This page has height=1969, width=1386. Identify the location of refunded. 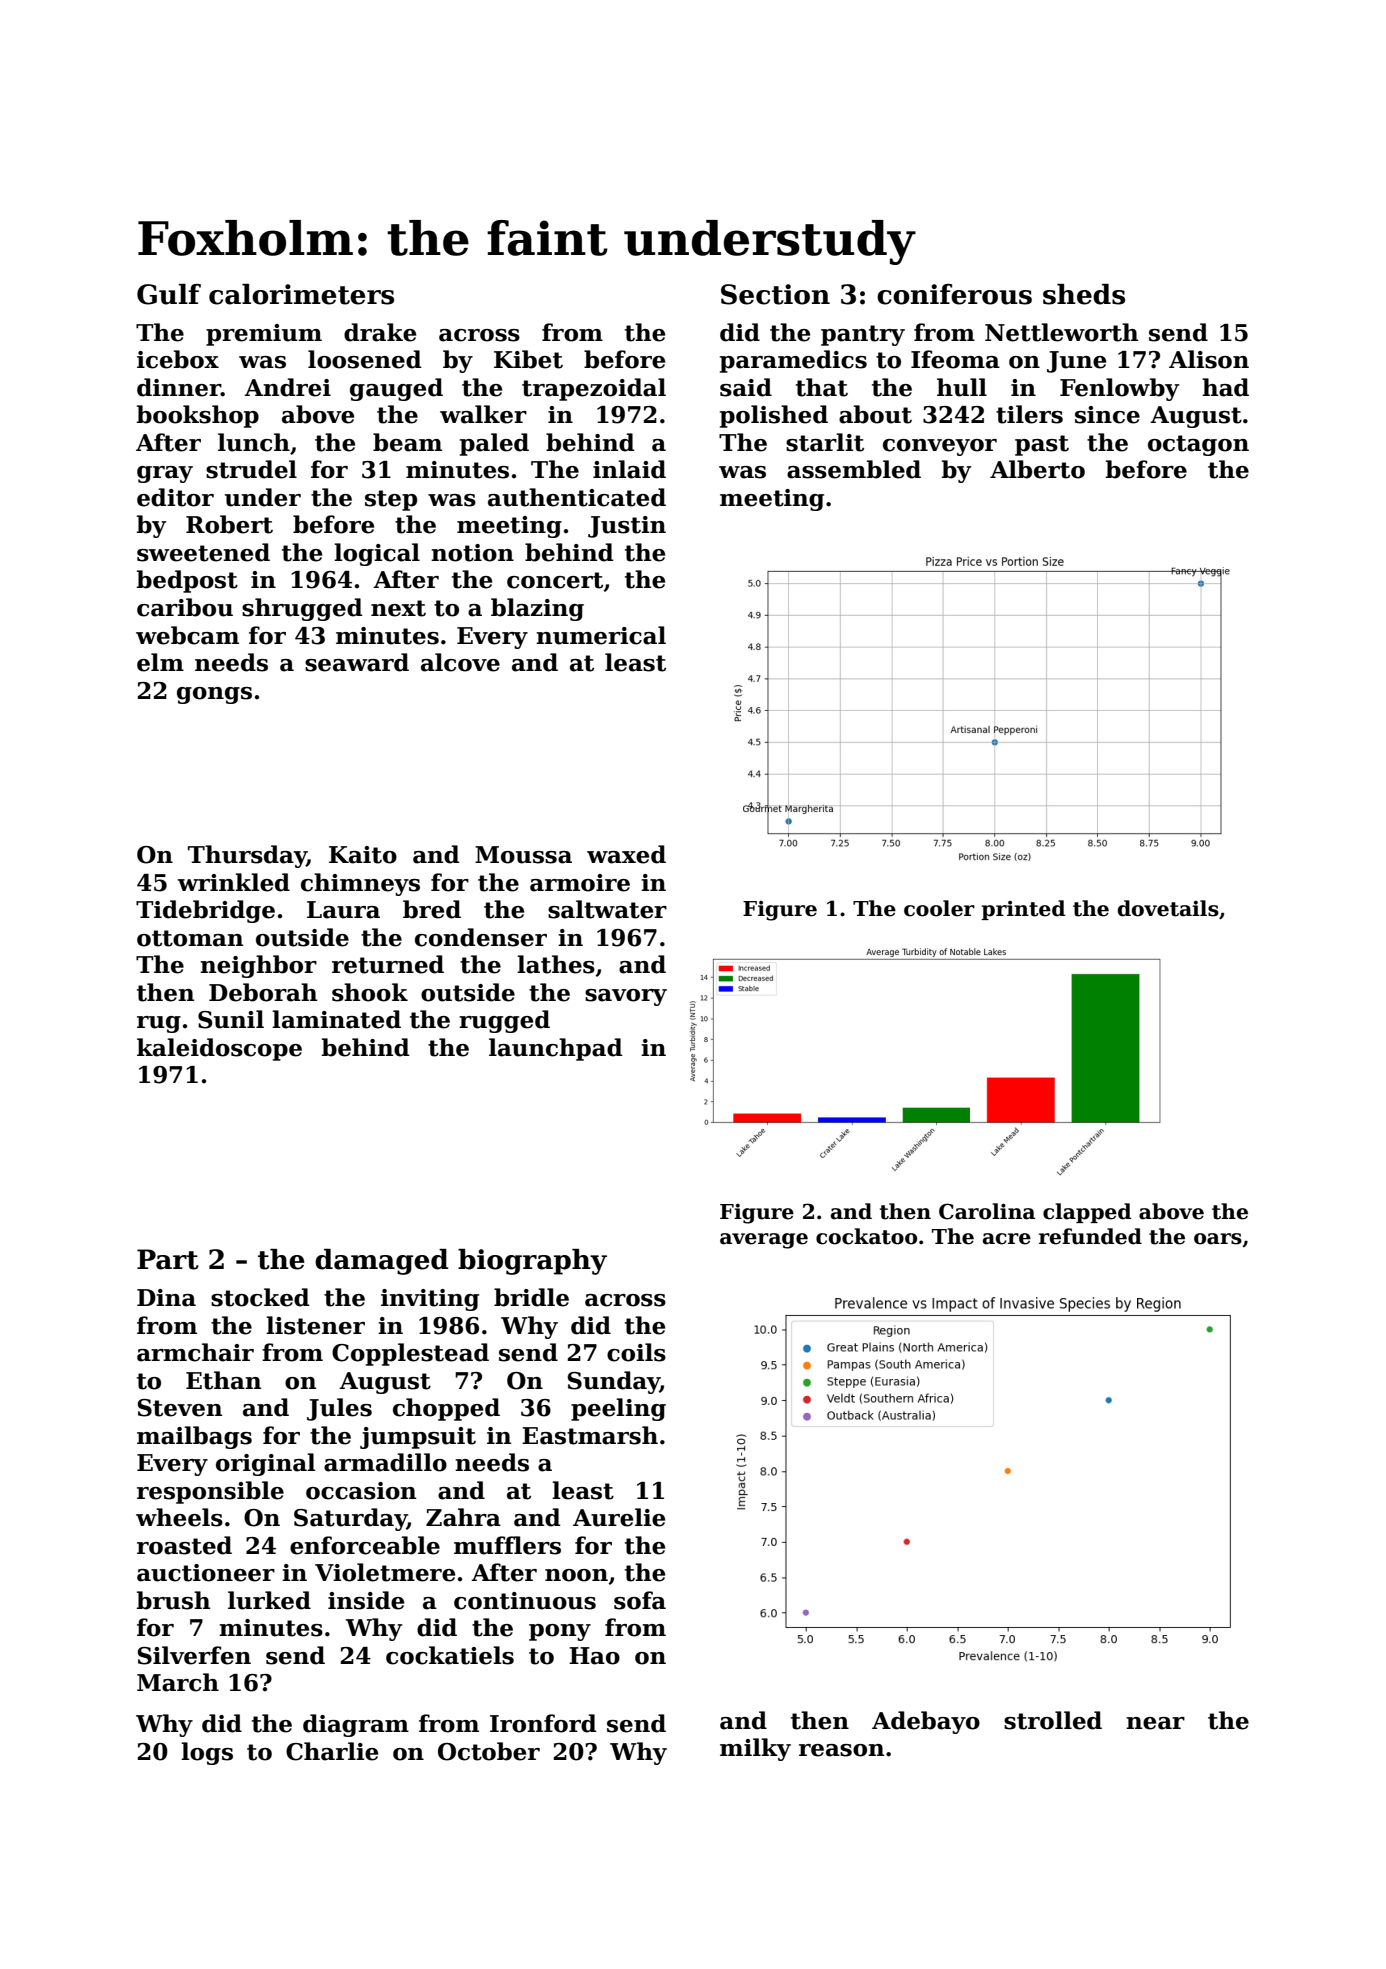
(1090, 1236).
